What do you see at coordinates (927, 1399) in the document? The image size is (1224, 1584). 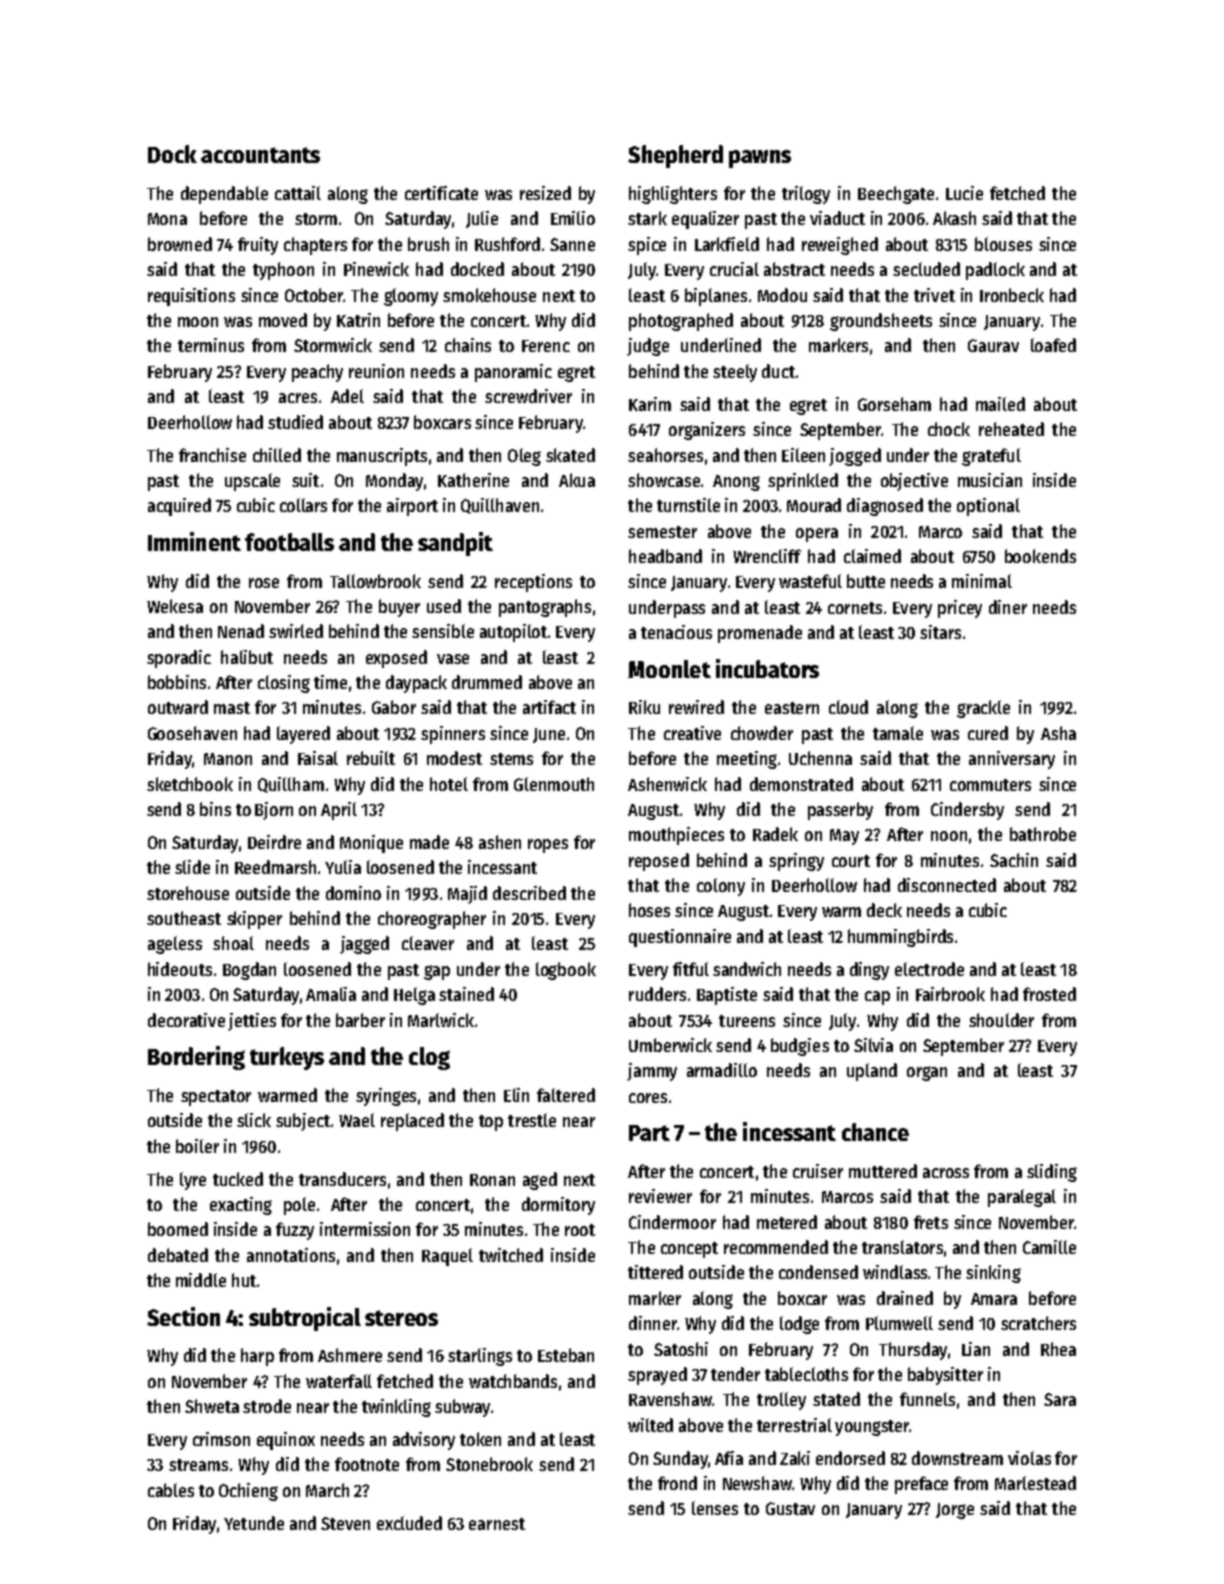 I see `funnels` at bounding box center [927, 1399].
